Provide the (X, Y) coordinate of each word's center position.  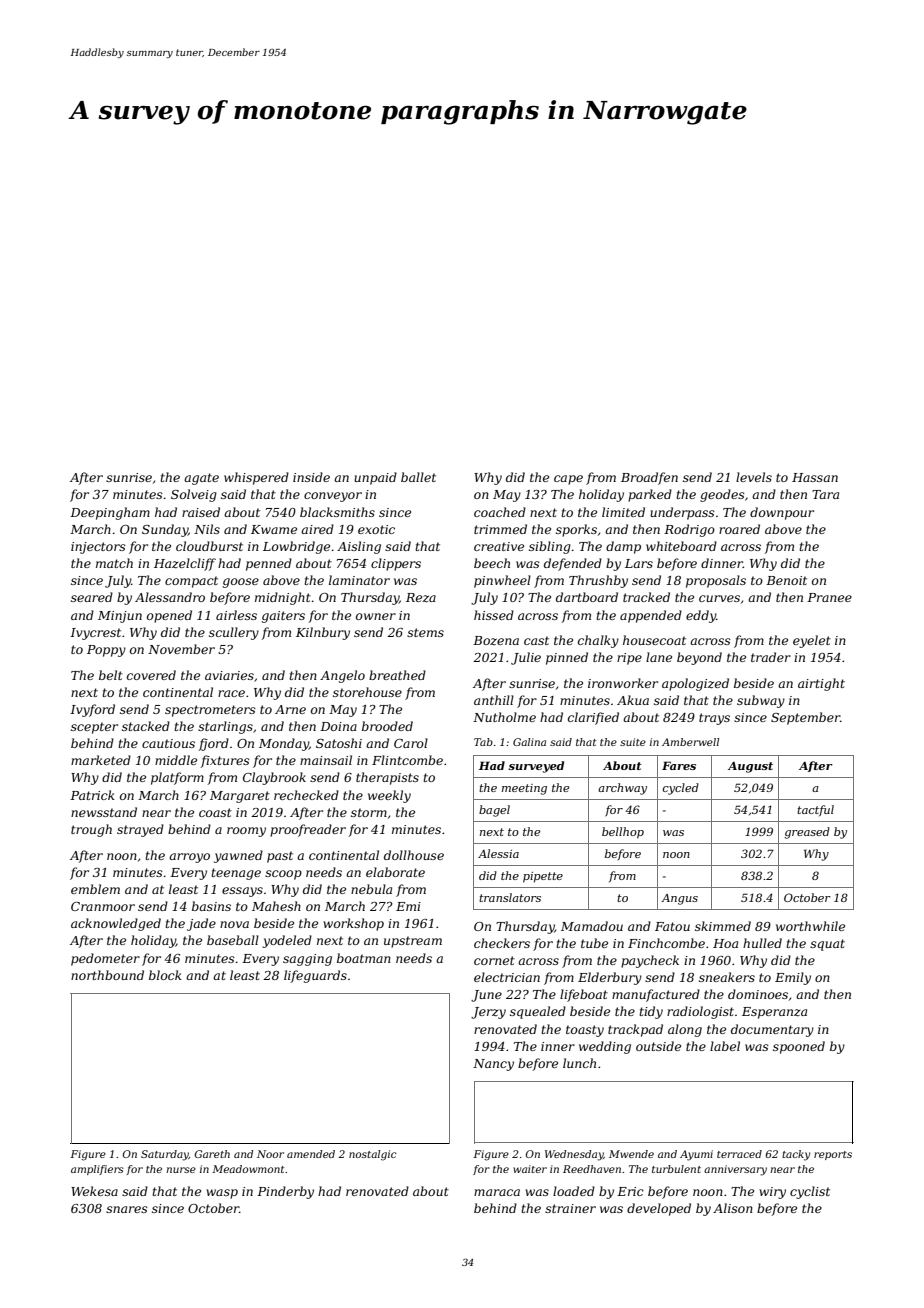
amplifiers (97, 1170)
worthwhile (810, 926)
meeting (524, 789)
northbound (107, 975)
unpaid (375, 478)
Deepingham (110, 513)
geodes (722, 495)
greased (807, 833)
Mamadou (592, 926)
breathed (397, 675)
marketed (101, 760)
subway (761, 701)
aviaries (229, 675)
